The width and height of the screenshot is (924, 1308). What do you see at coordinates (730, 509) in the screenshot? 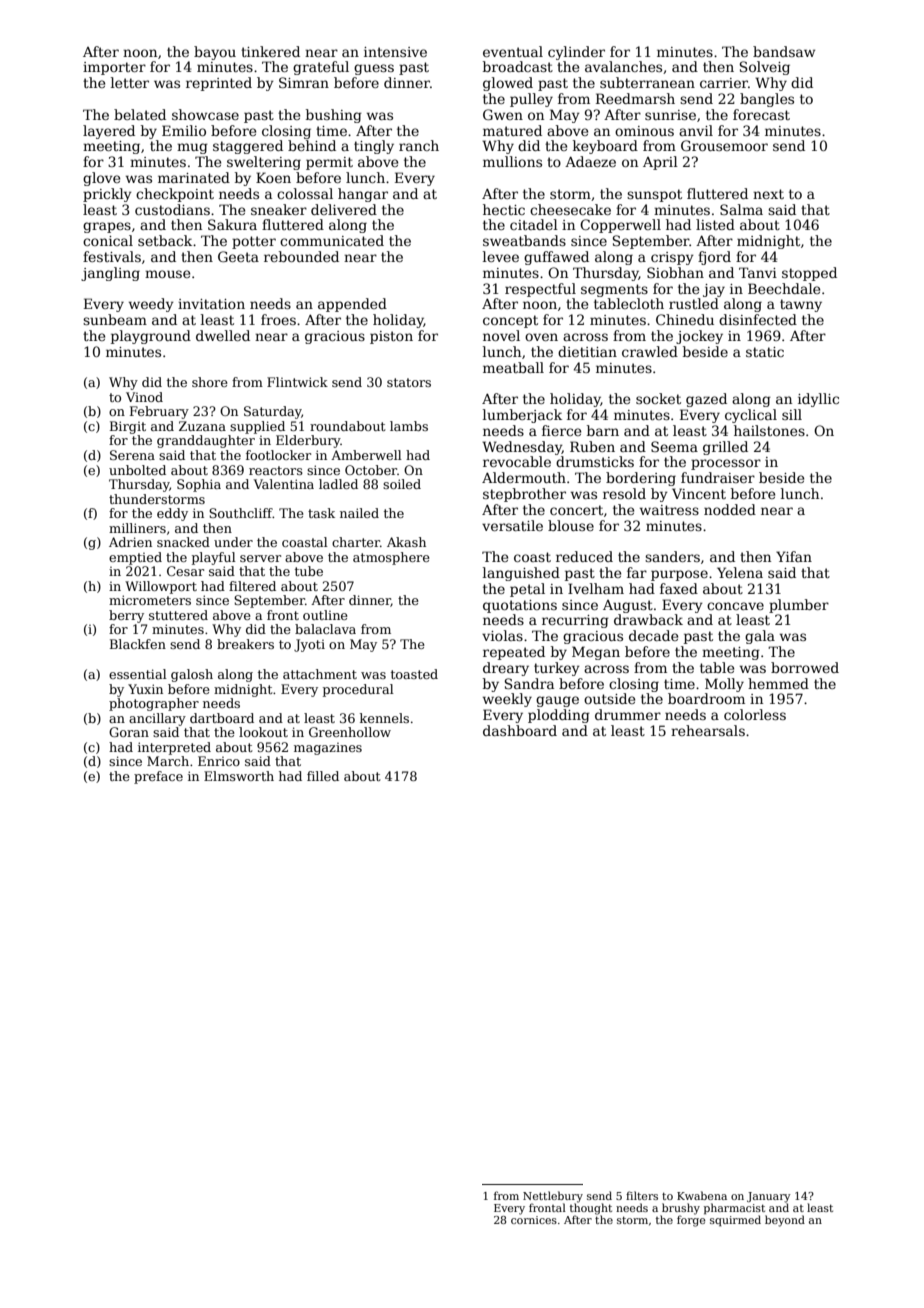
I see `nodded` at bounding box center [730, 509].
